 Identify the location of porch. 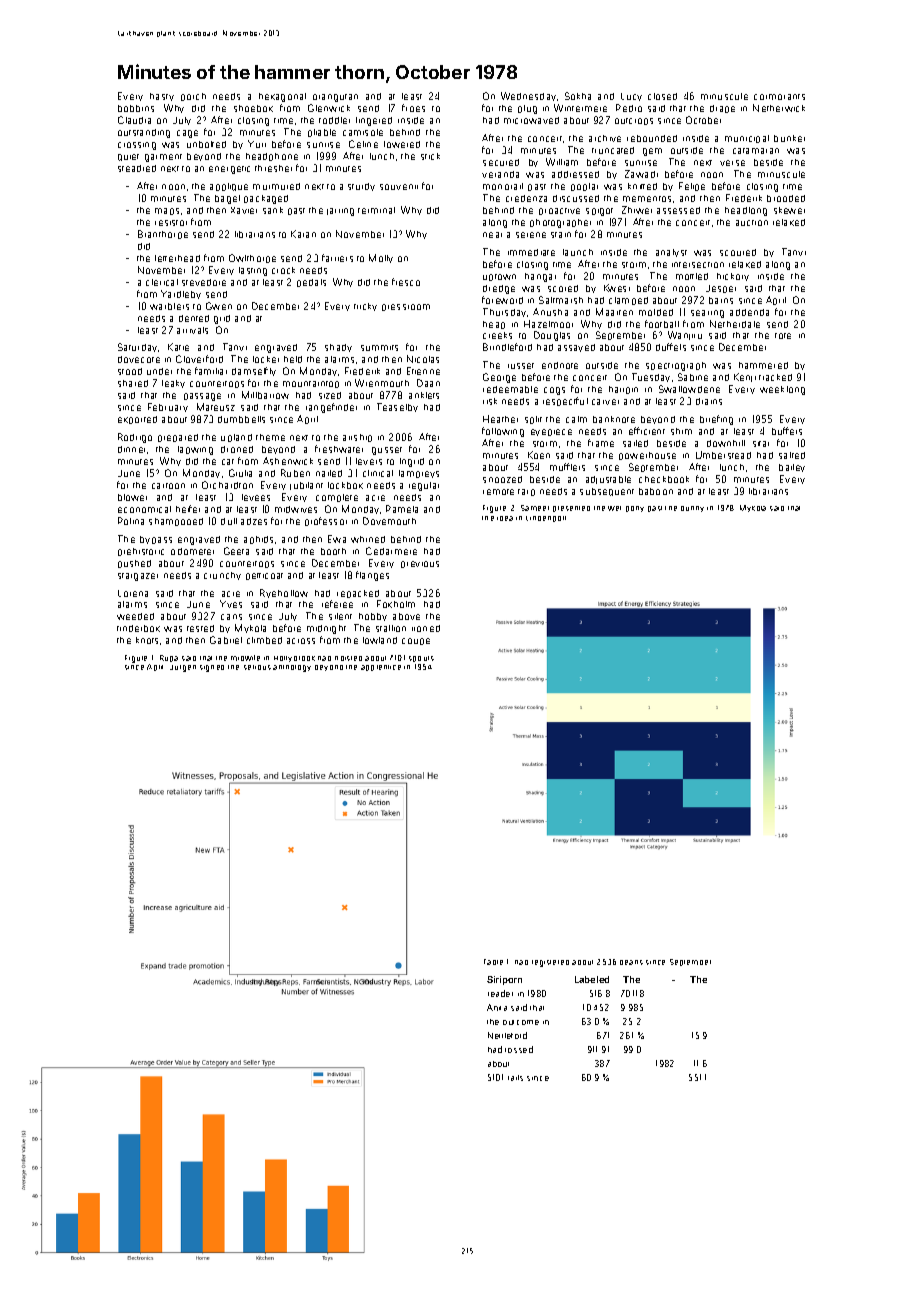
(193, 97).
